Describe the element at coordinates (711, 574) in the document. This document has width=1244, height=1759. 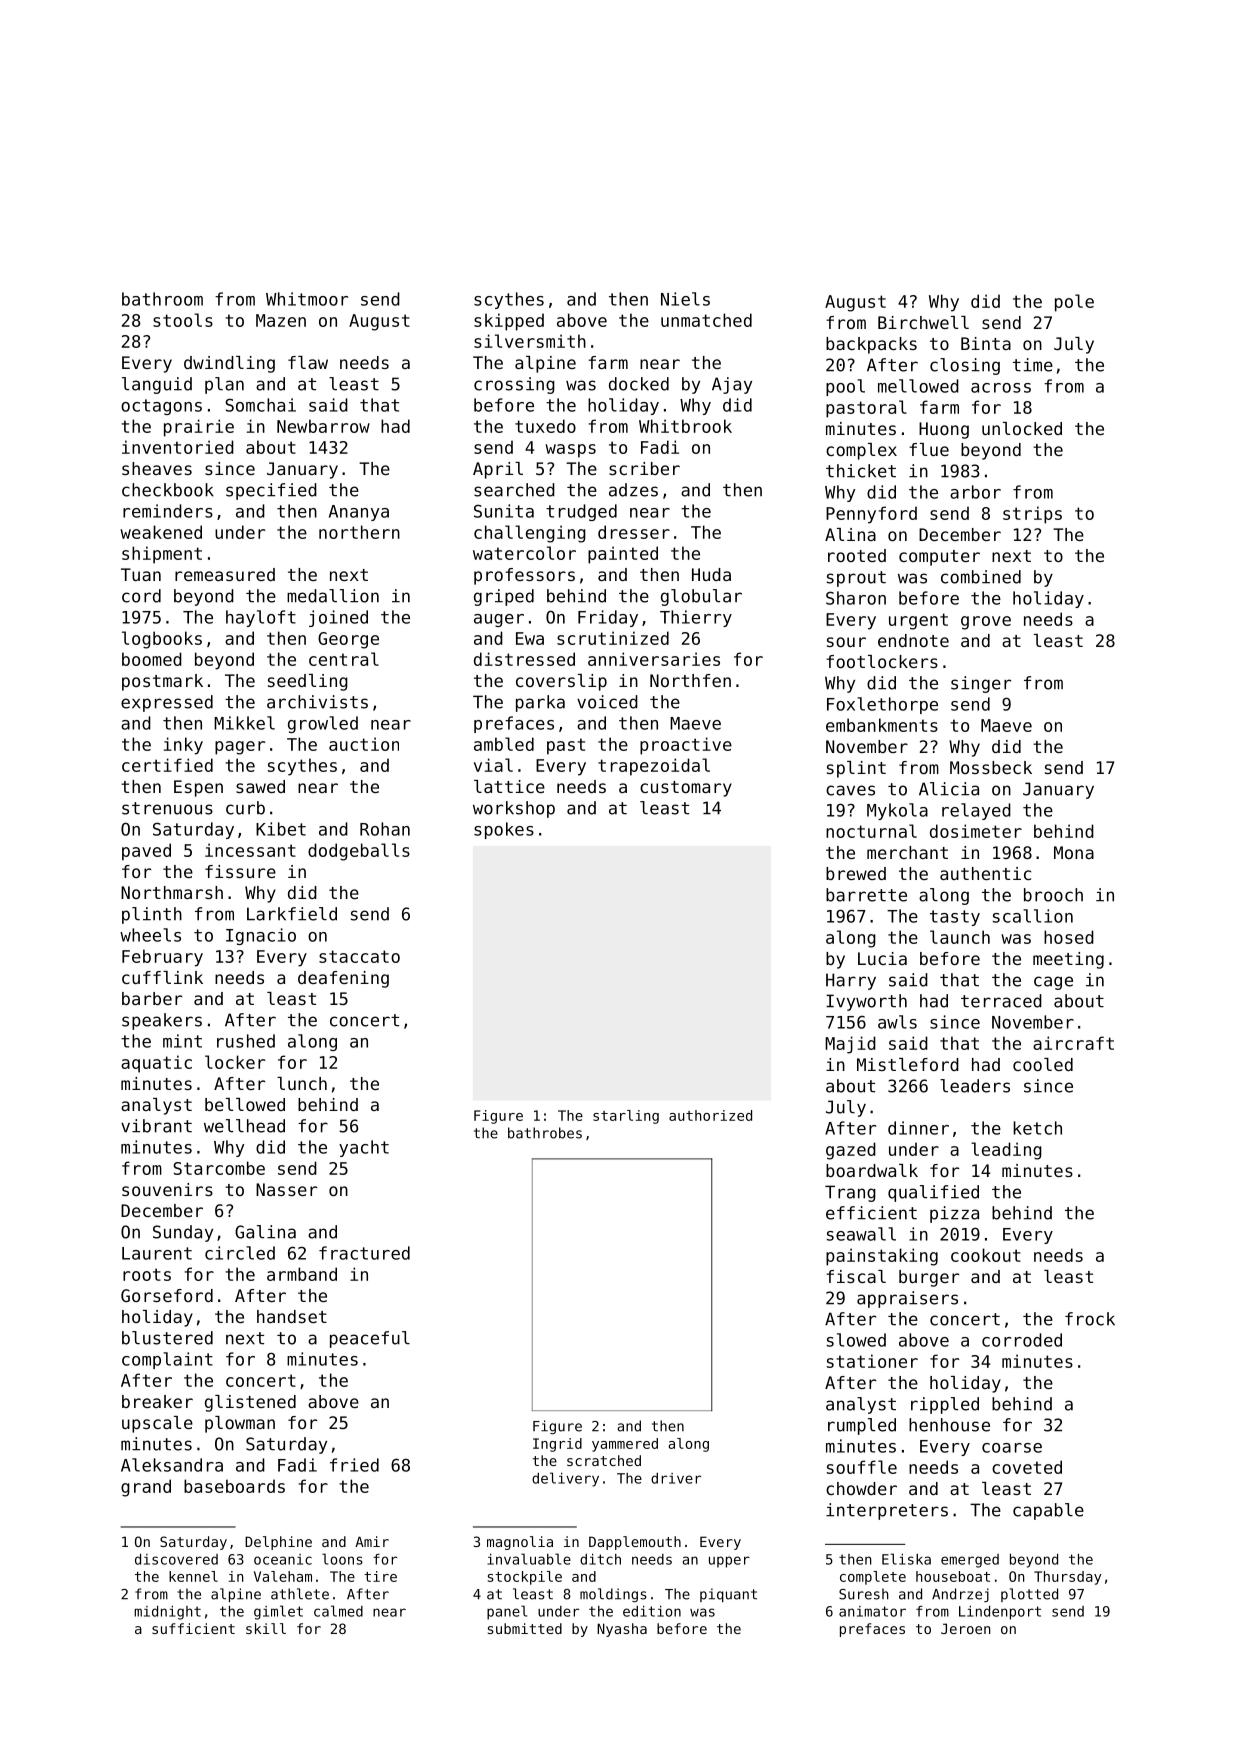
I see `Huda` at that location.
